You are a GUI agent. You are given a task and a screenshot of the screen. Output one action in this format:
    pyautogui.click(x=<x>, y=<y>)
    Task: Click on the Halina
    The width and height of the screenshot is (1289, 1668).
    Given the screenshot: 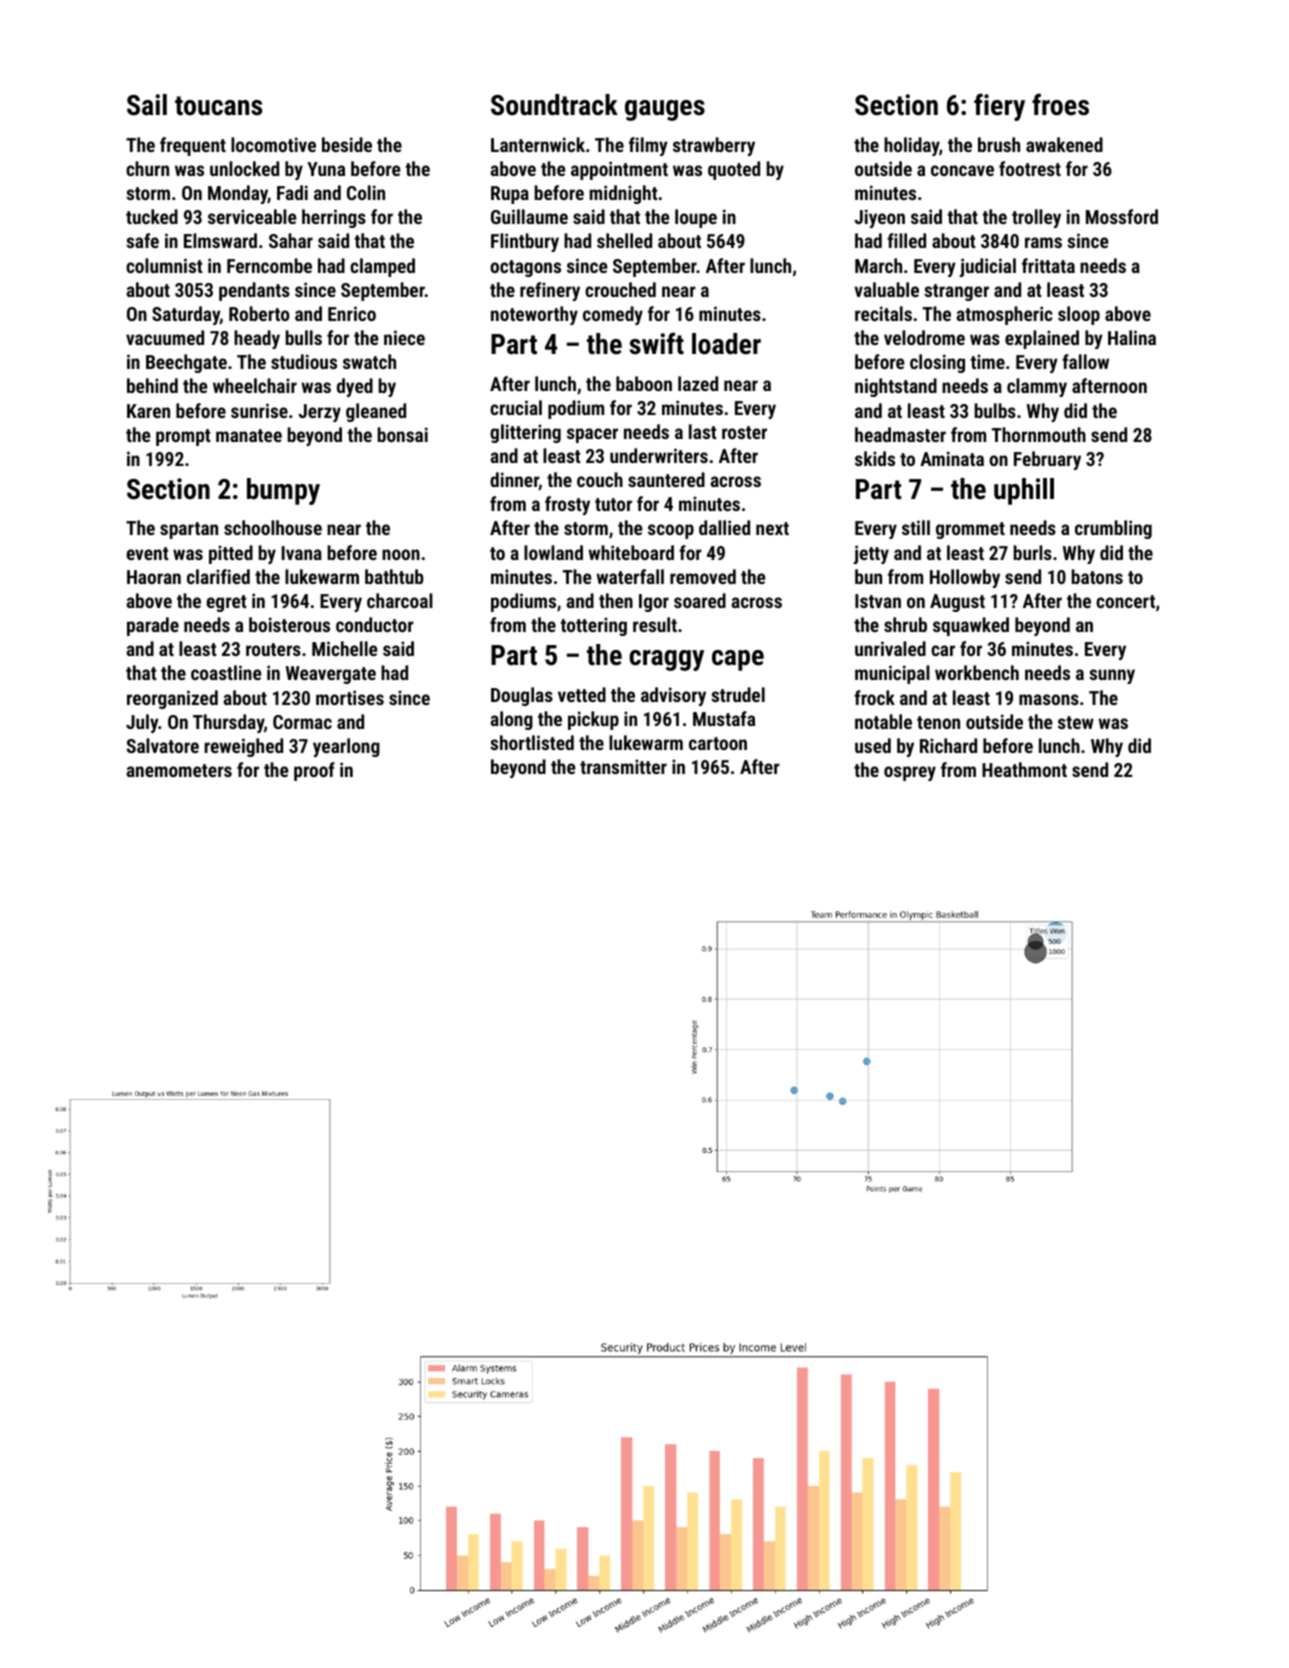 What is the action you would take?
    pyautogui.click(x=1132, y=337)
